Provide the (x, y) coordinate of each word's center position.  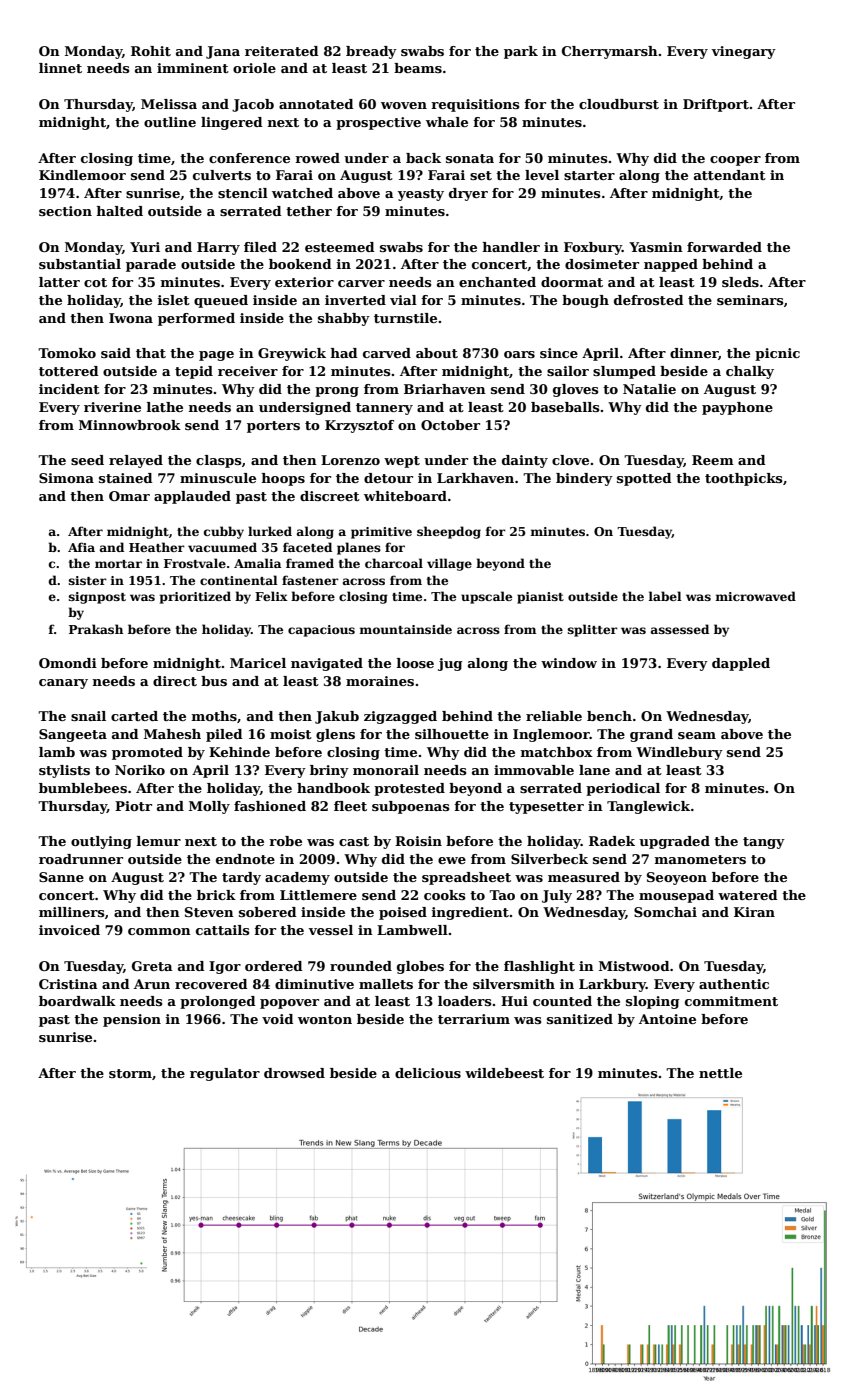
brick (216, 895)
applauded (192, 497)
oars (519, 354)
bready (371, 52)
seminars (750, 300)
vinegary (743, 52)
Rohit (151, 51)
